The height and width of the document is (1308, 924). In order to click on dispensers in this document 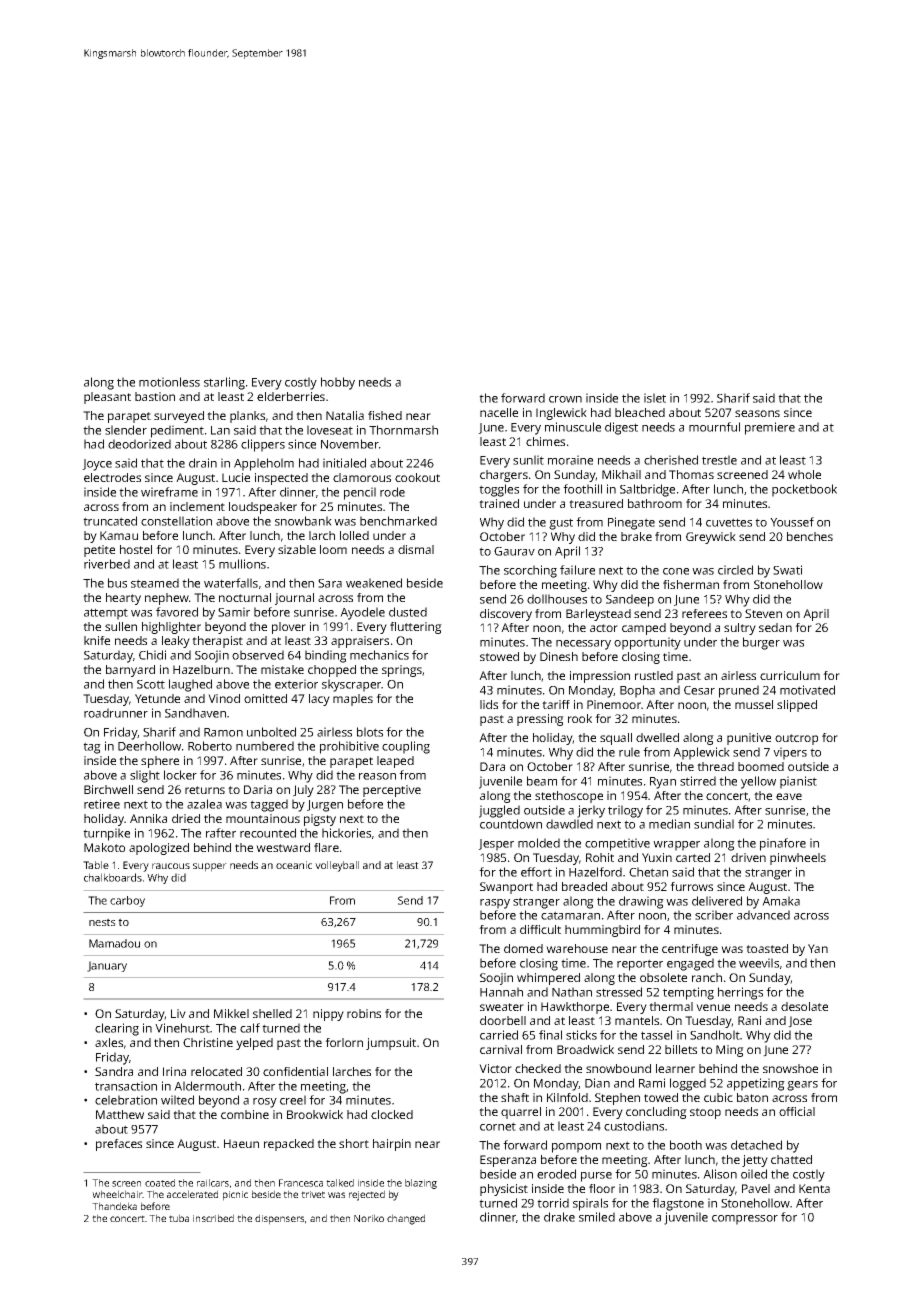, I will do `click(279, 1219)`.
